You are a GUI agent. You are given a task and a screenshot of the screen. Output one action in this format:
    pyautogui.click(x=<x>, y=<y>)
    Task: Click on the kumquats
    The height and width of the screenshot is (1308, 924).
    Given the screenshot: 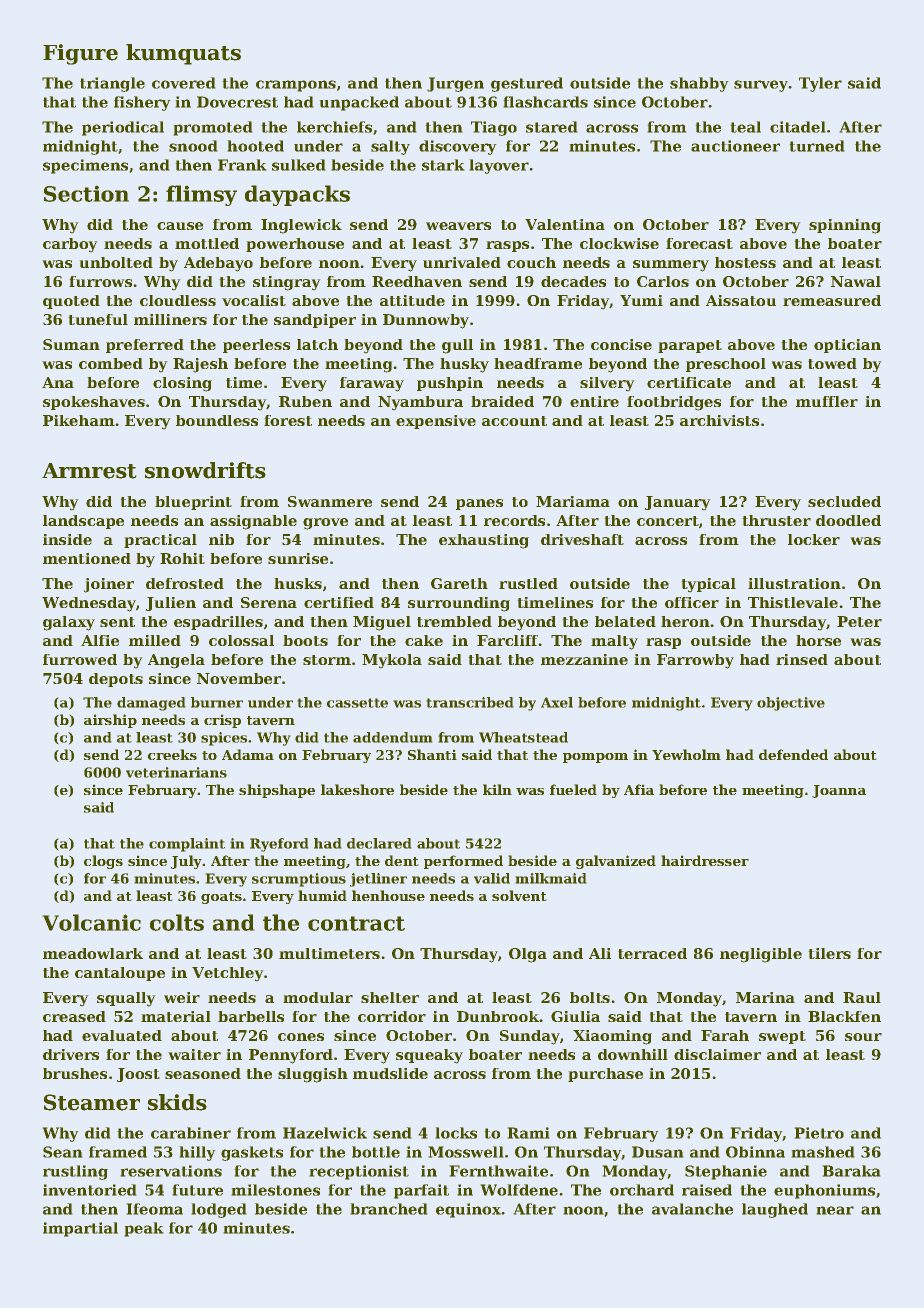 What is the action you would take?
    pyautogui.click(x=183, y=54)
